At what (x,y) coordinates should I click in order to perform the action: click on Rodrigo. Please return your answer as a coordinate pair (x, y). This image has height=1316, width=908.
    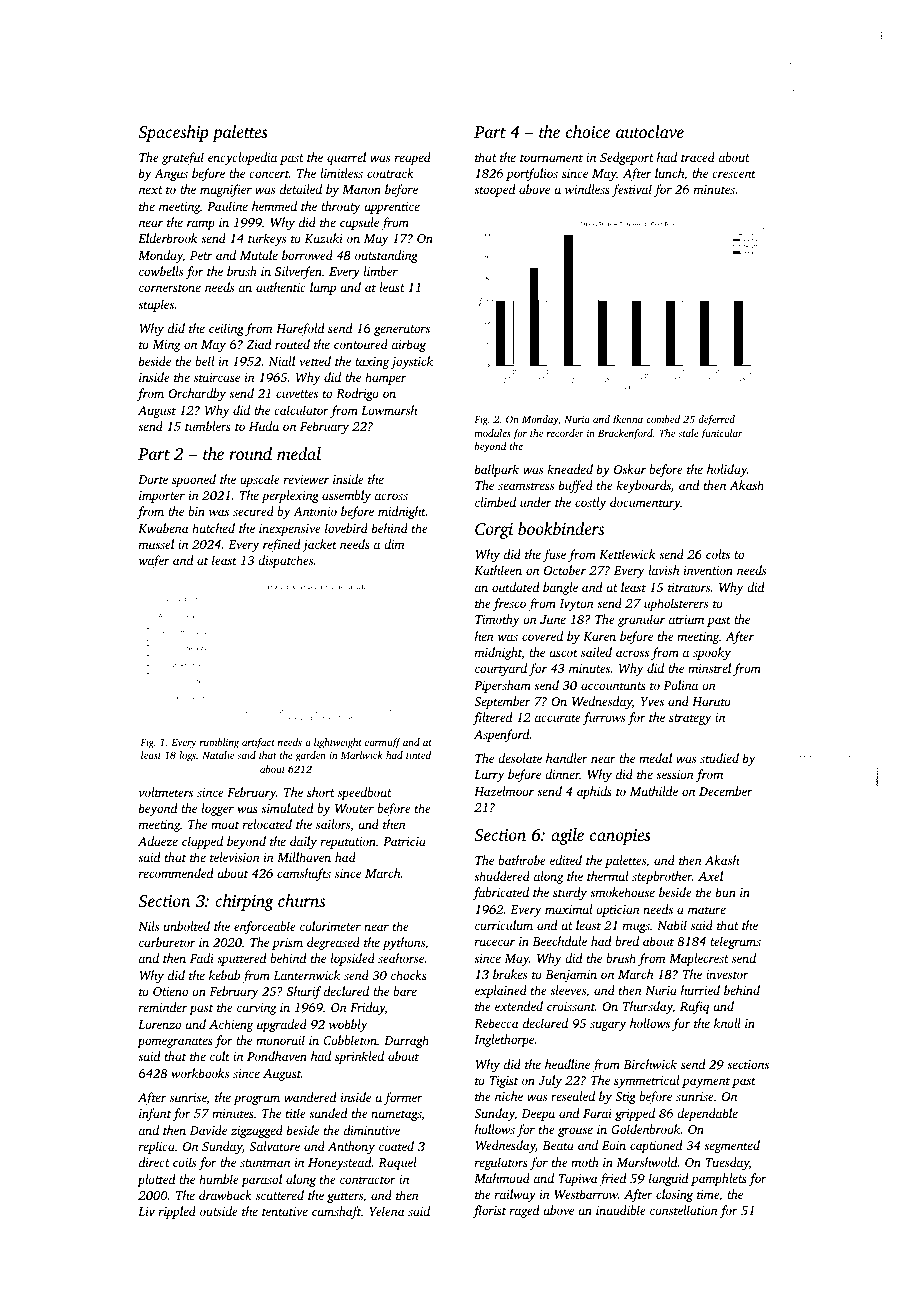
    Looking at the image, I should click on (357, 394).
